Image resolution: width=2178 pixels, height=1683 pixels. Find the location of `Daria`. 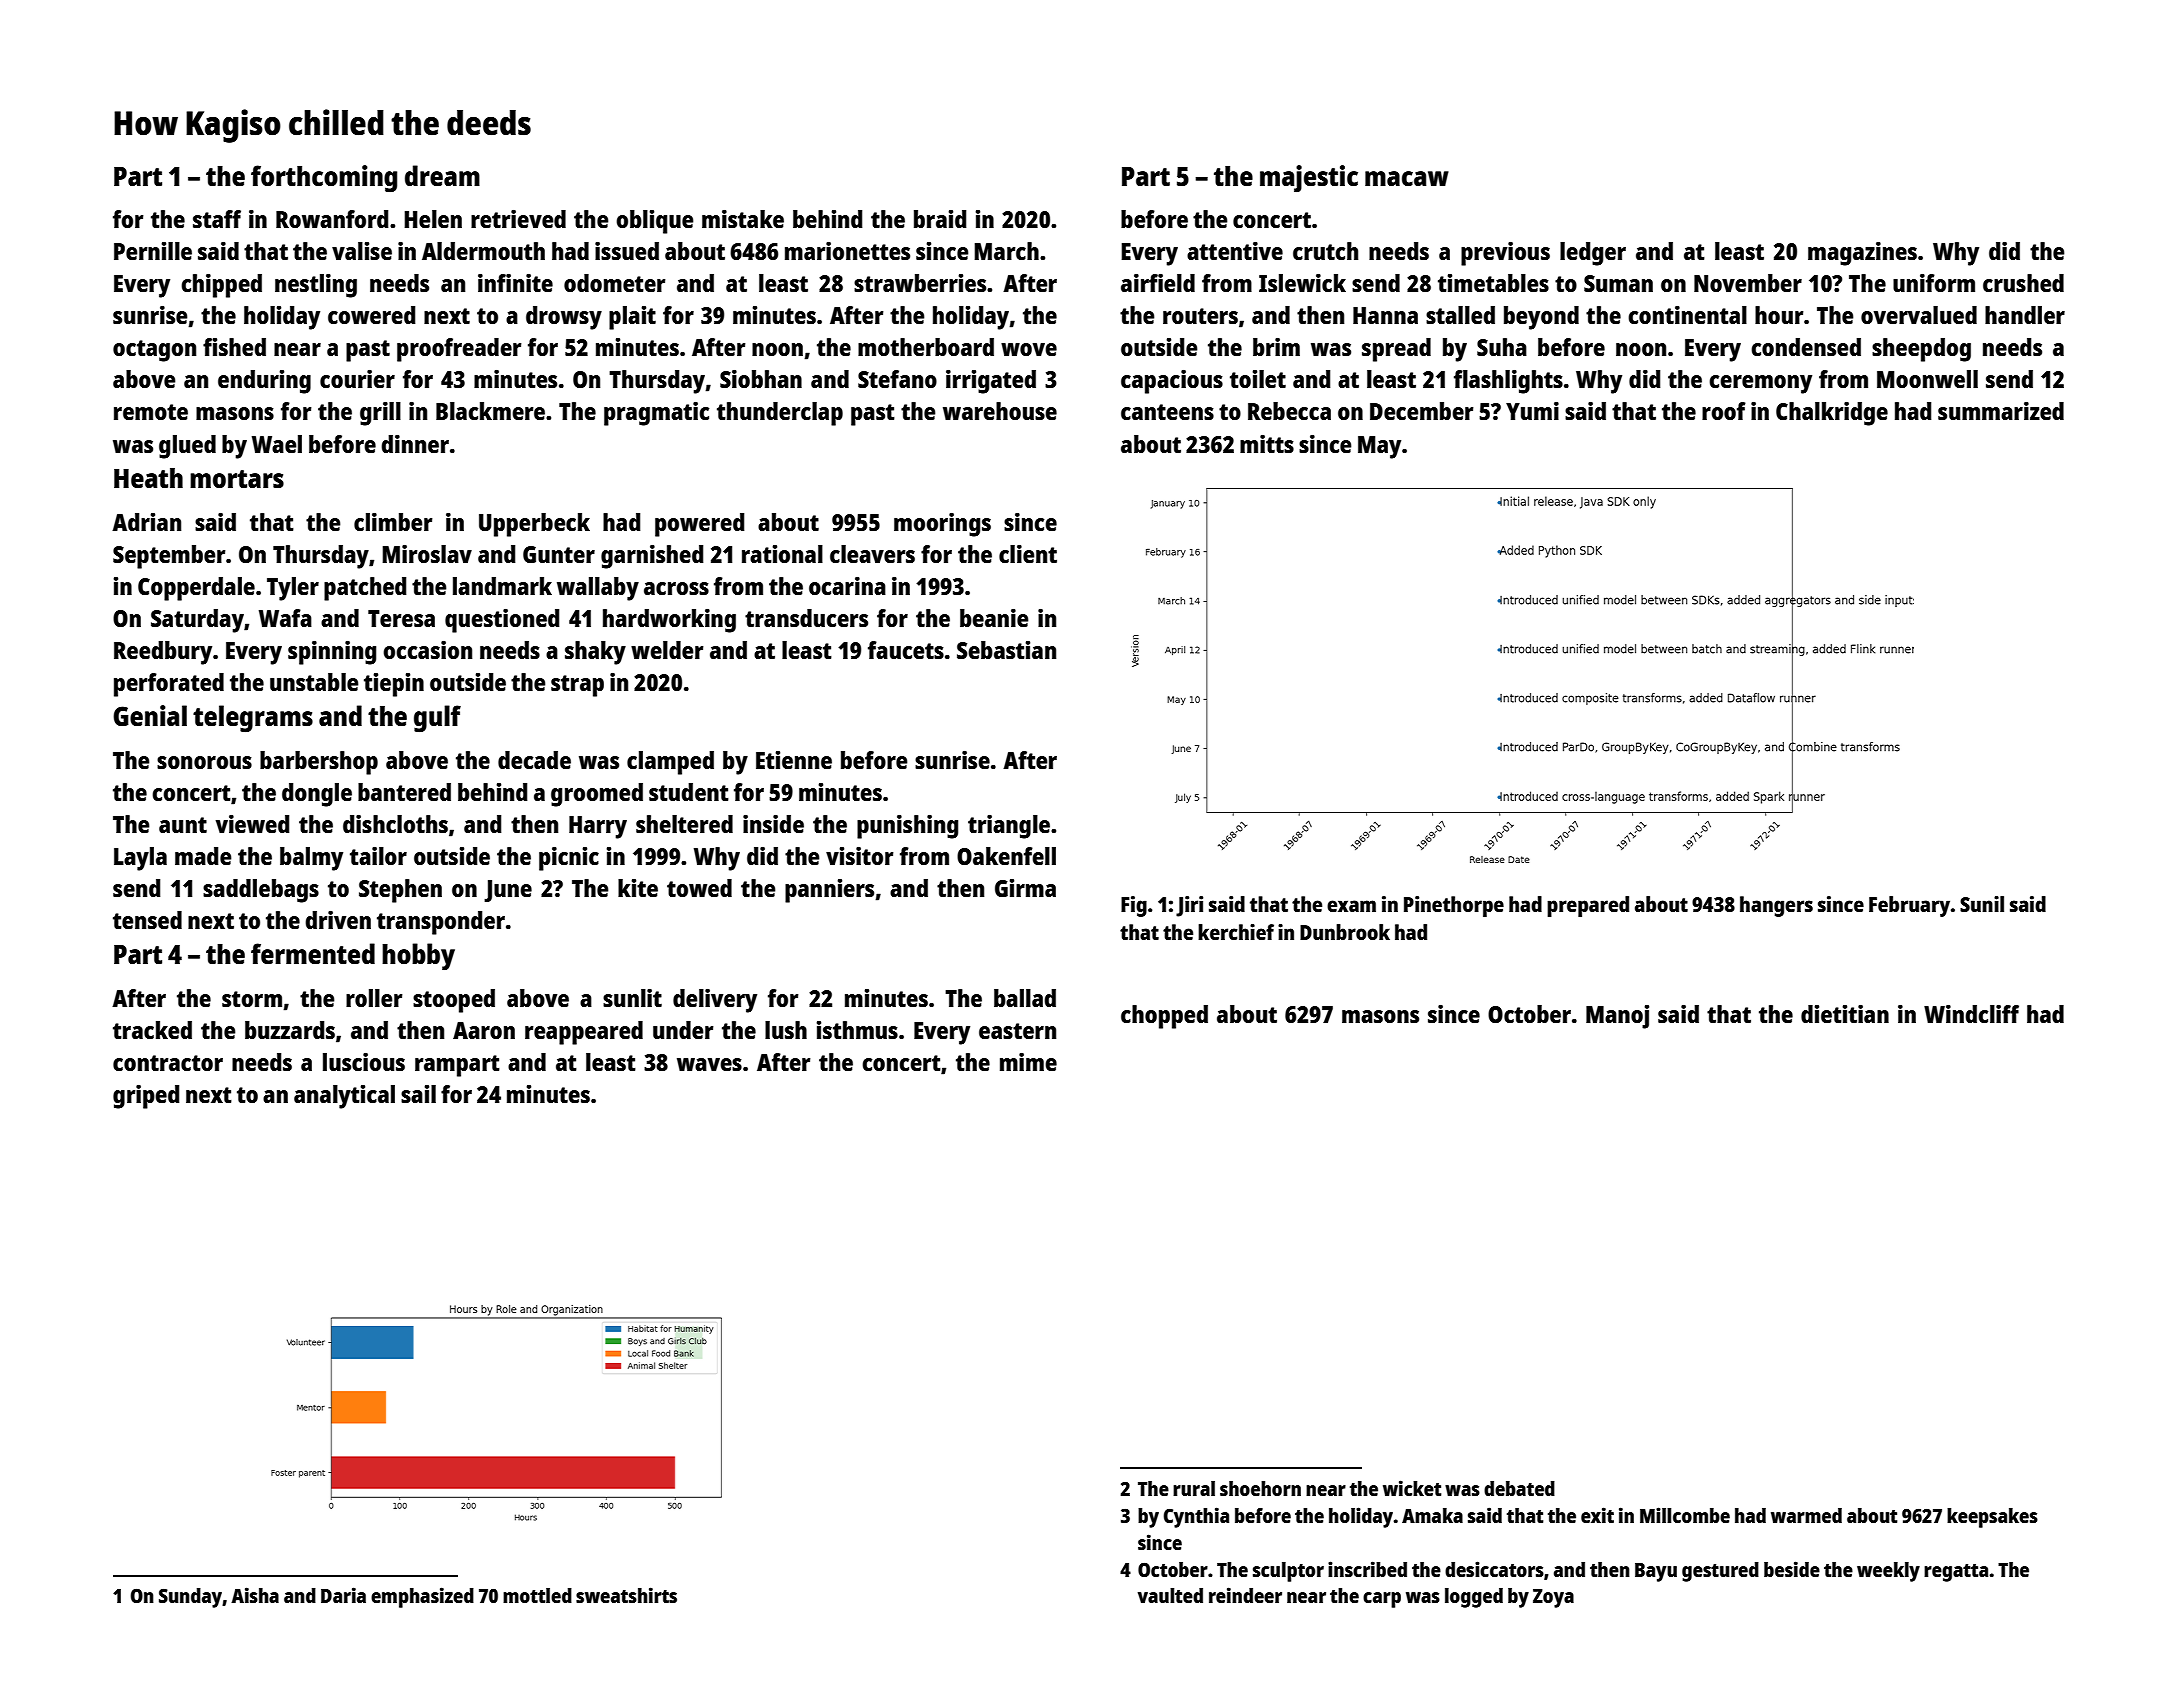

Daria is located at coordinates (343, 1595).
